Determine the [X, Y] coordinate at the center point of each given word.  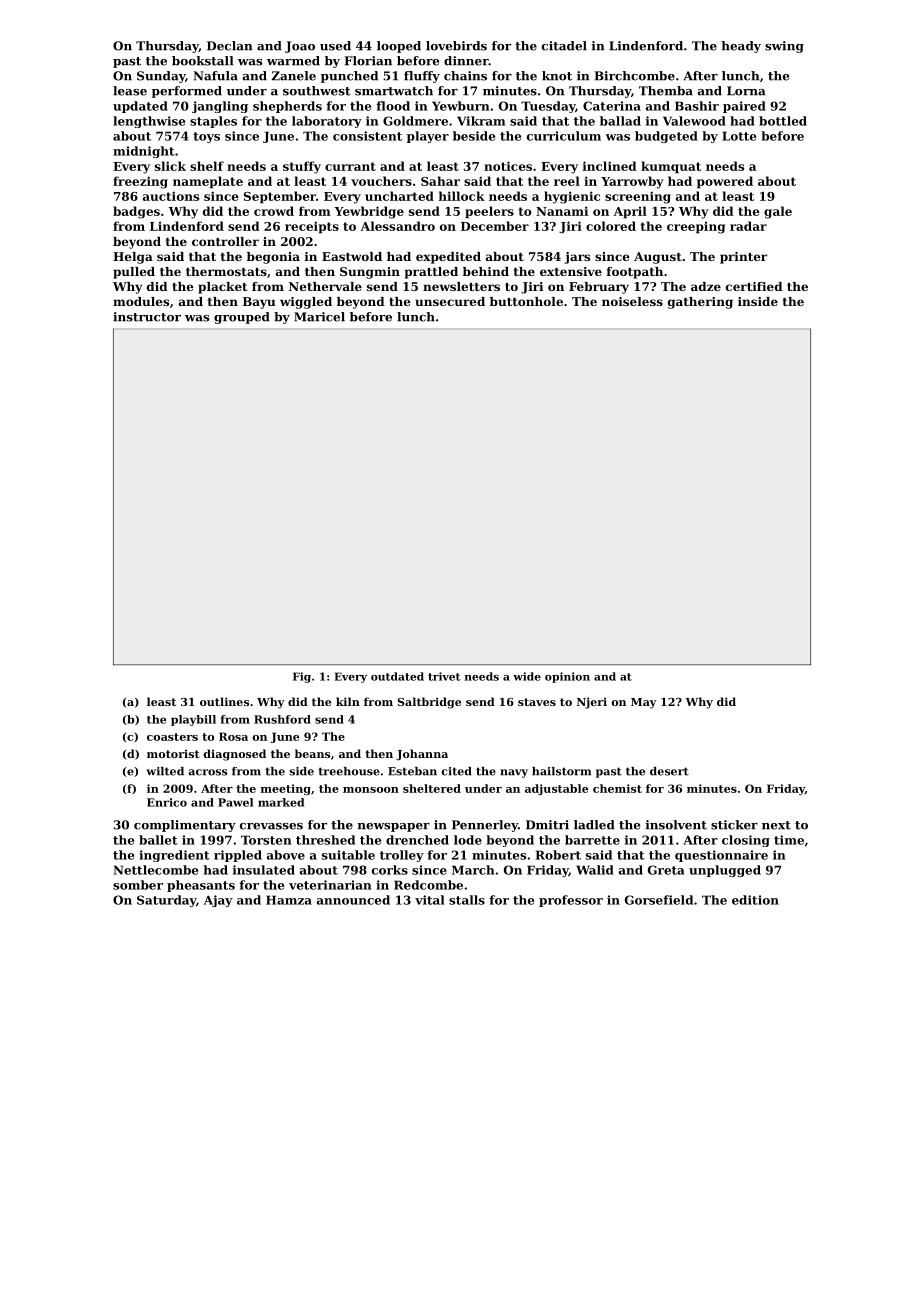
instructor [147, 317]
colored [611, 226]
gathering [700, 303]
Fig [302, 677]
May [644, 703]
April [630, 212]
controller [225, 241]
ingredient [174, 856]
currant [350, 166]
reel [567, 181]
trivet [444, 676]
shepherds [287, 107]
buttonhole [526, 301]
